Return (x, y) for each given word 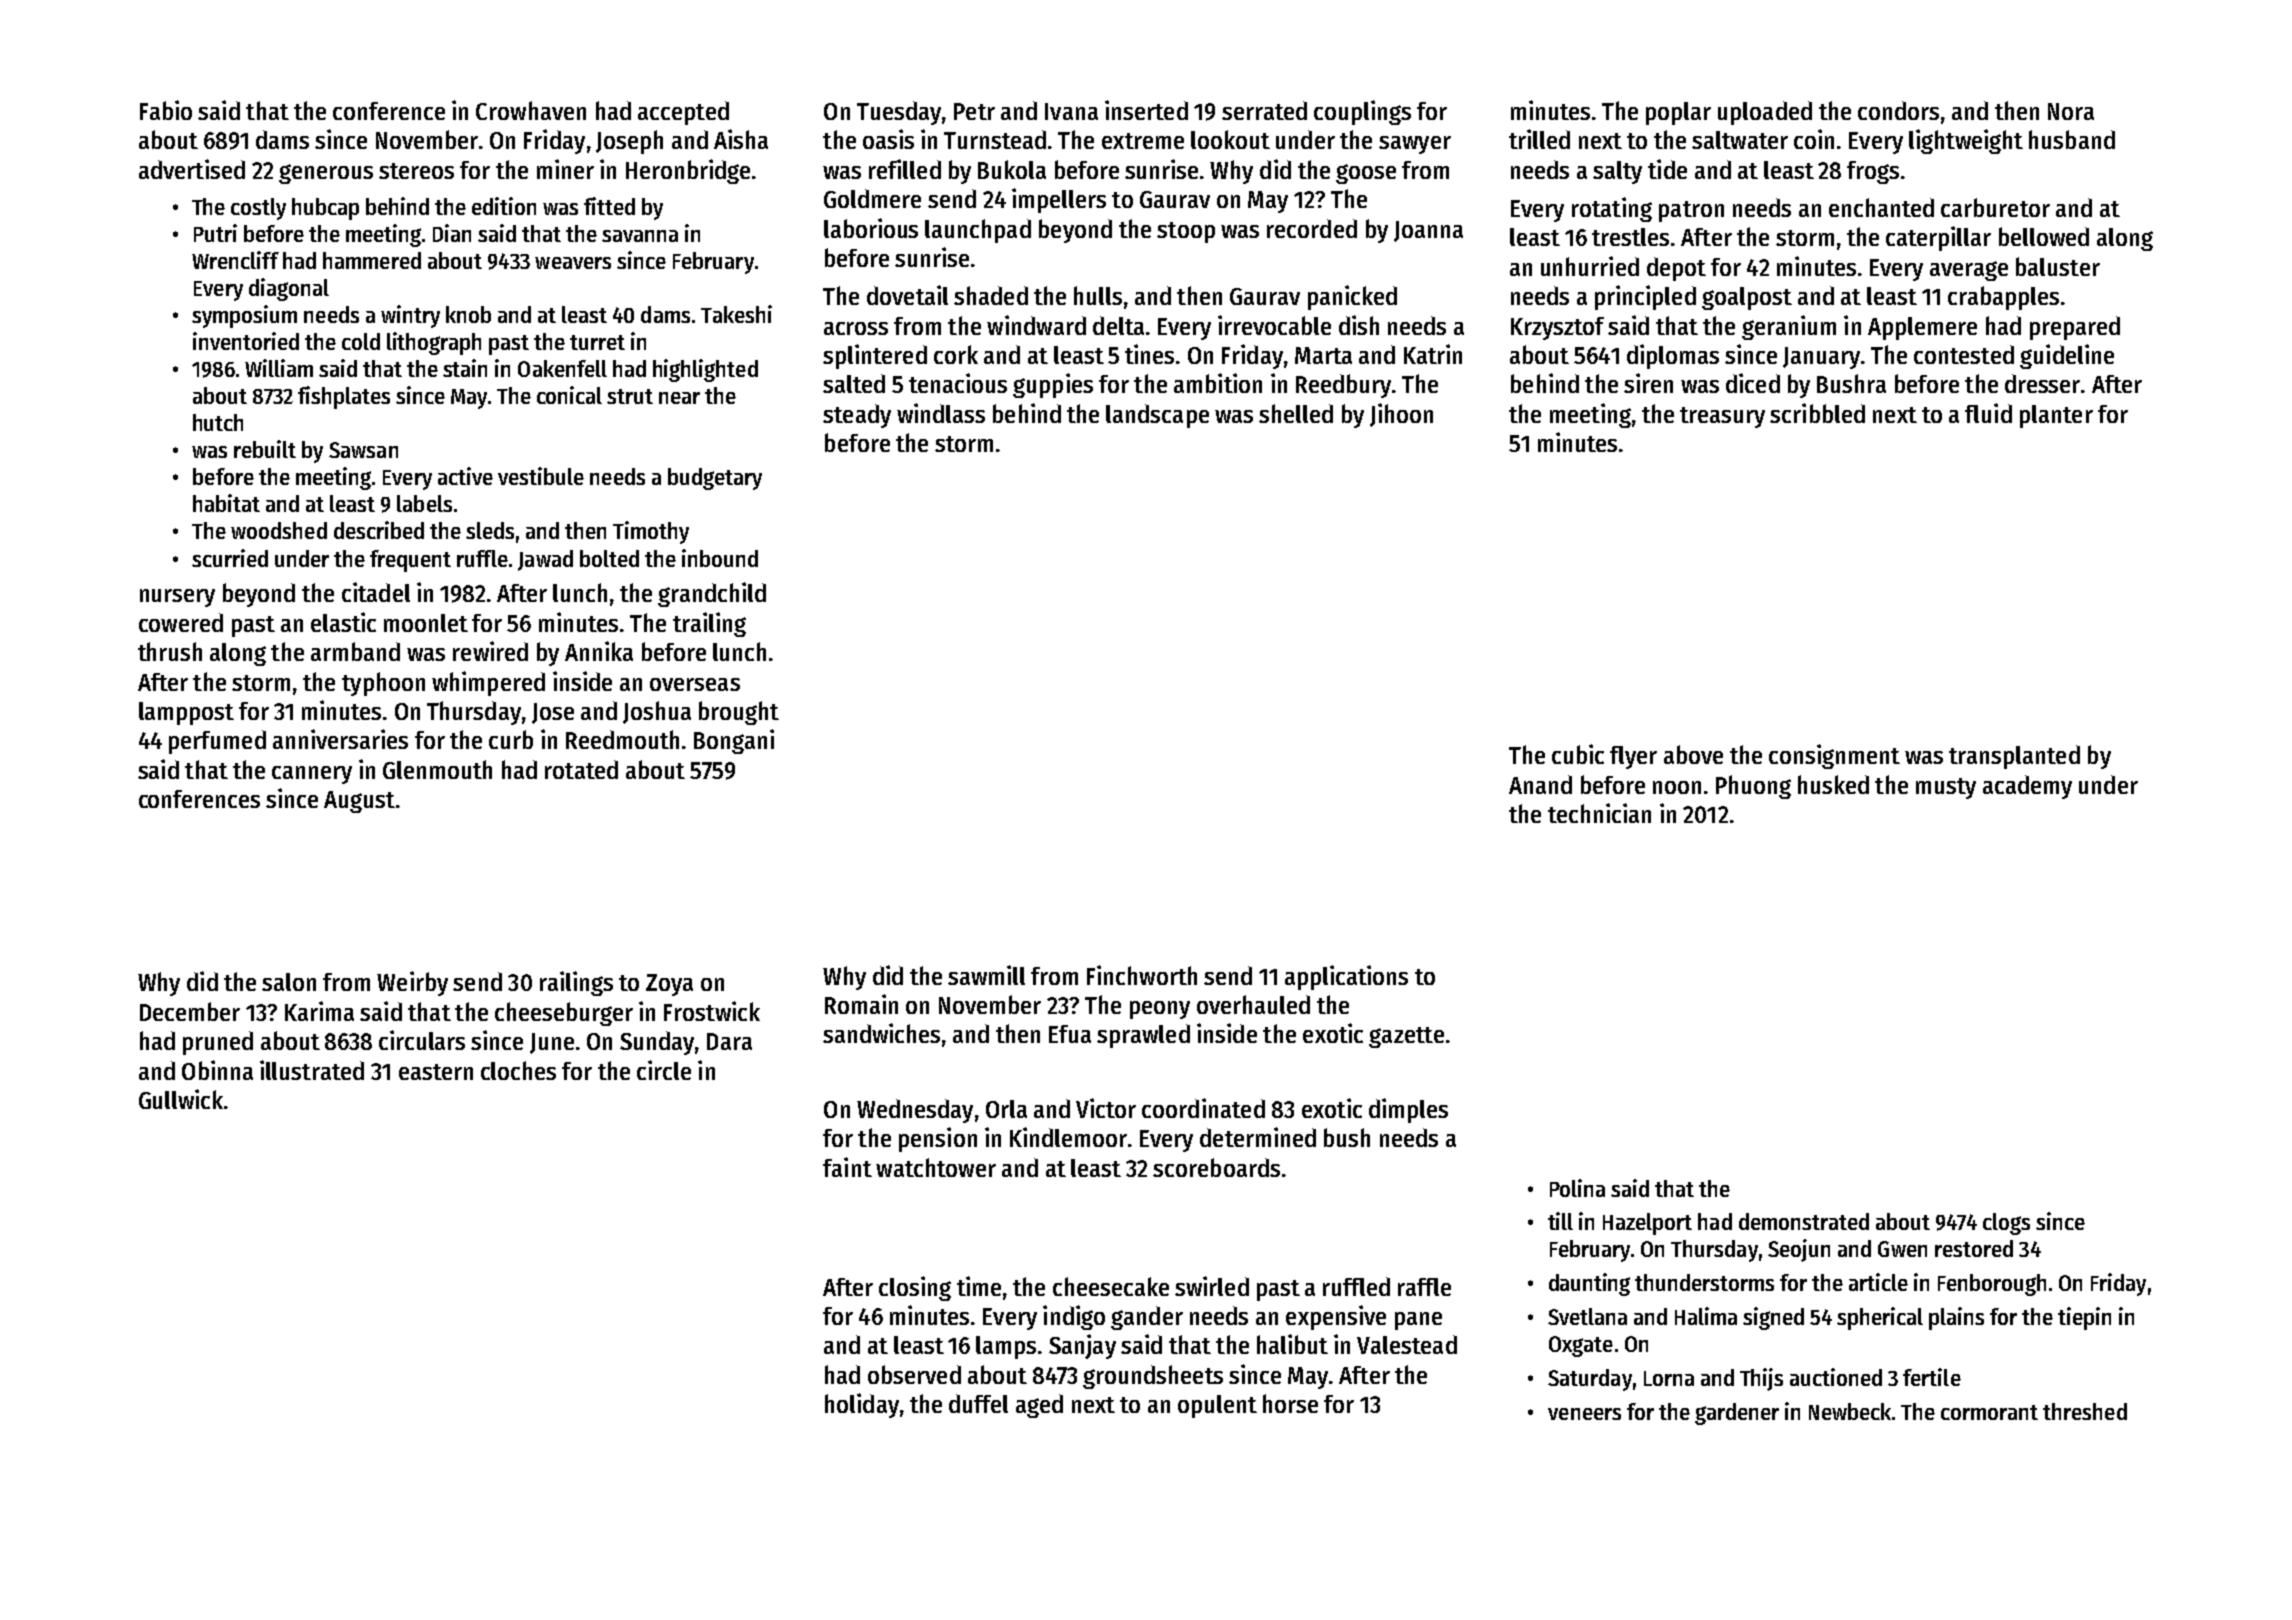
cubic (1578, 754)
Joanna (1428, 231)
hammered (372, 260)
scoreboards (1216, 1167)
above (1693, 754)
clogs (2006, 1224)
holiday (862, 1405)
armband (355, 651)
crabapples (2003, 298)
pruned (218, 1043)
